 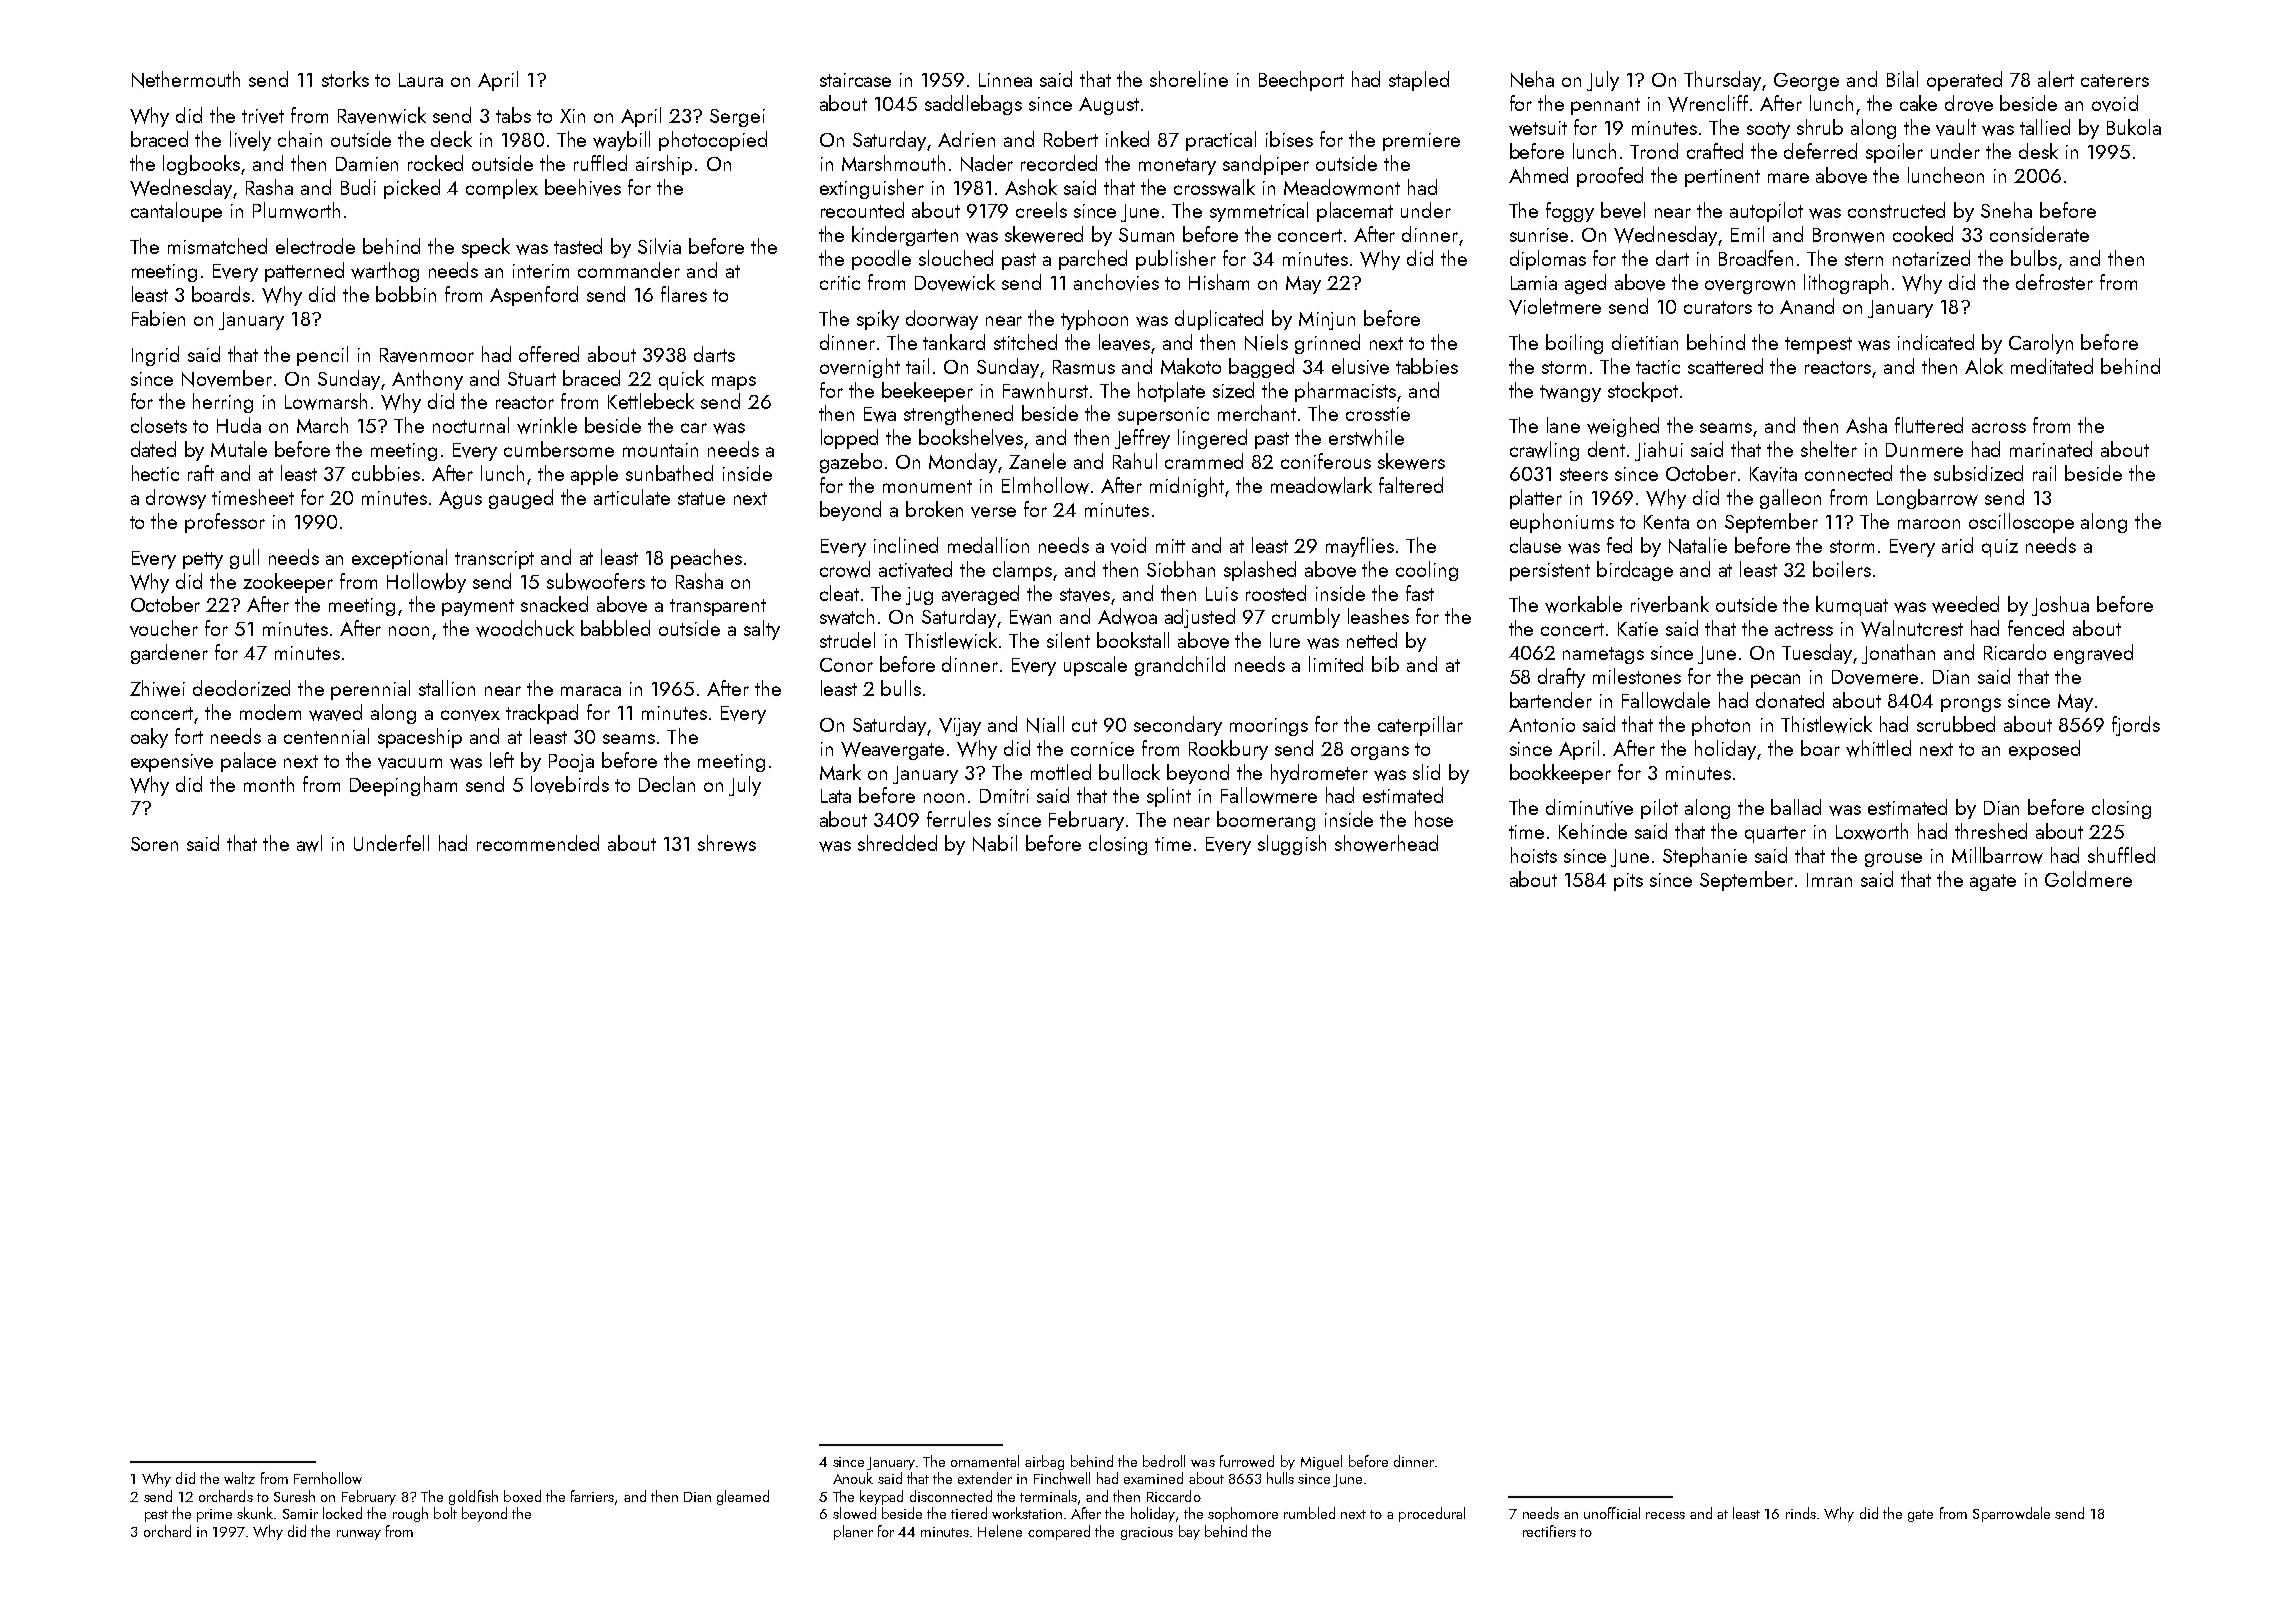 What do you see at coordinates (2011, 1514) in the screenshot?
I see `Sparrowdale` at bounding box center [2011, 1514].
